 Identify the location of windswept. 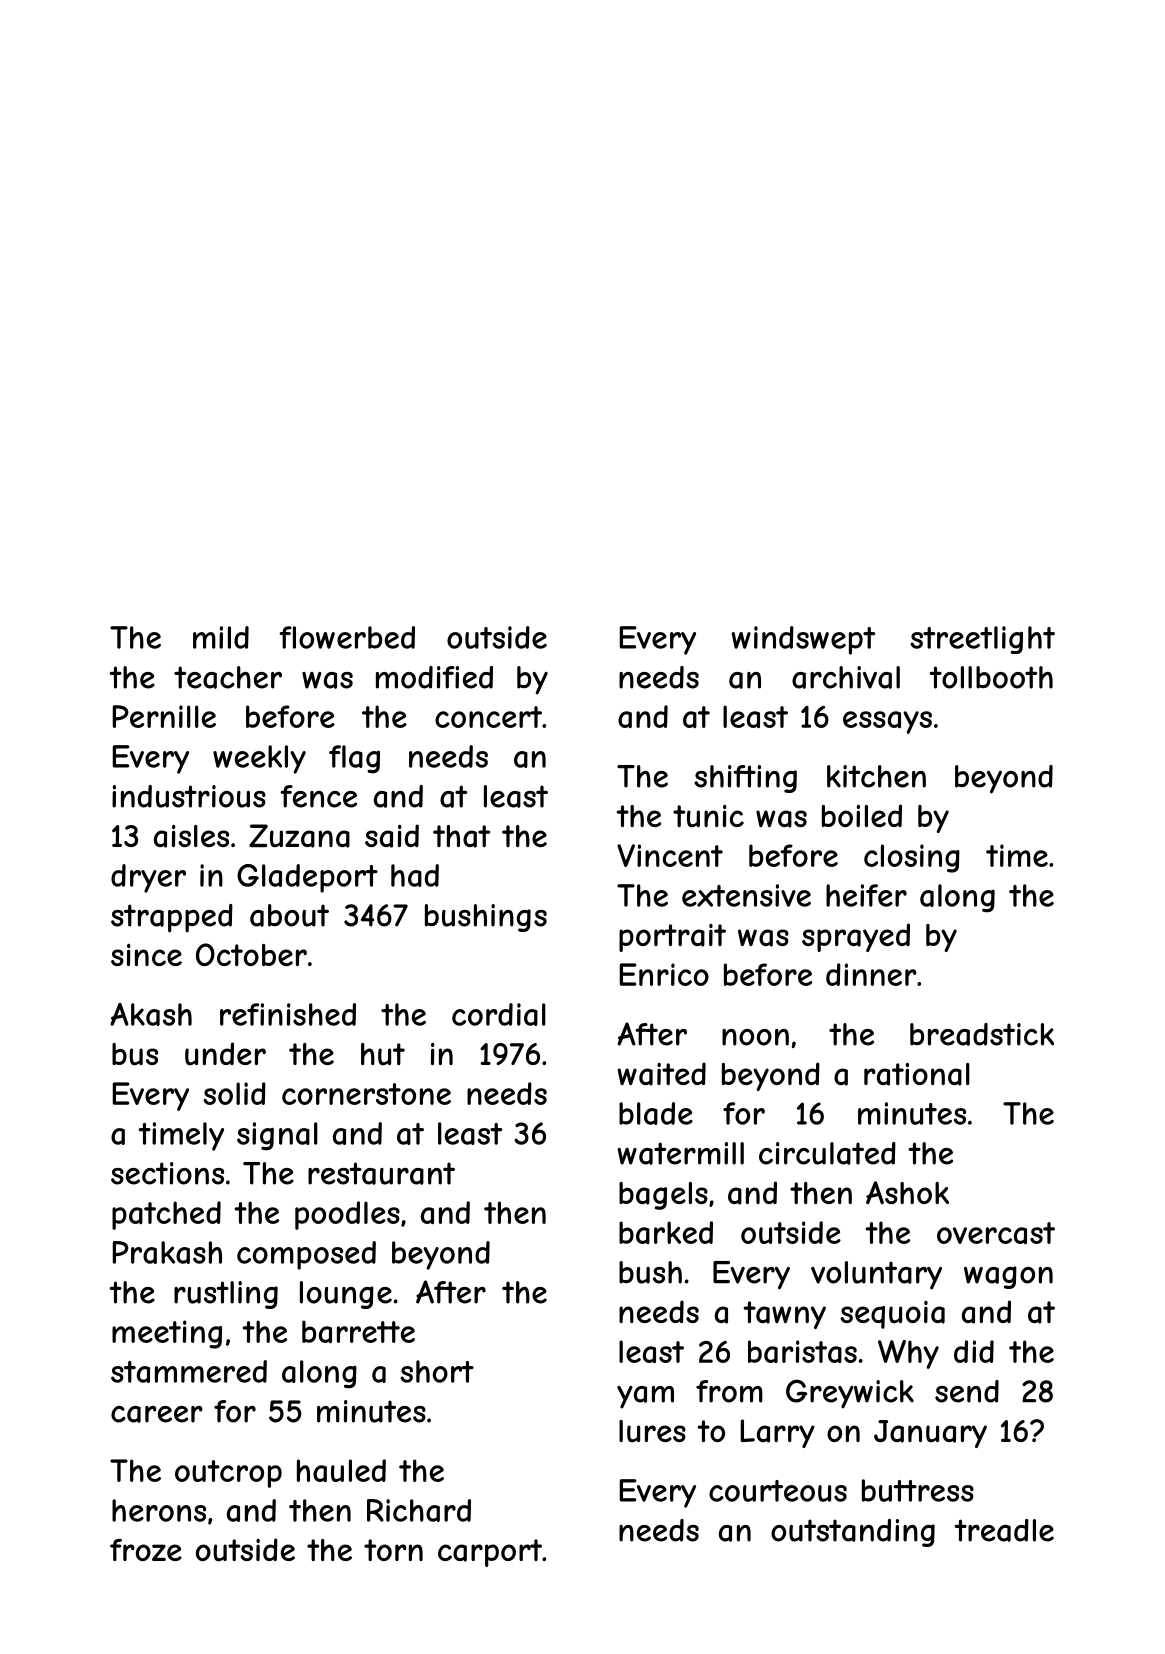
(803, 640).
